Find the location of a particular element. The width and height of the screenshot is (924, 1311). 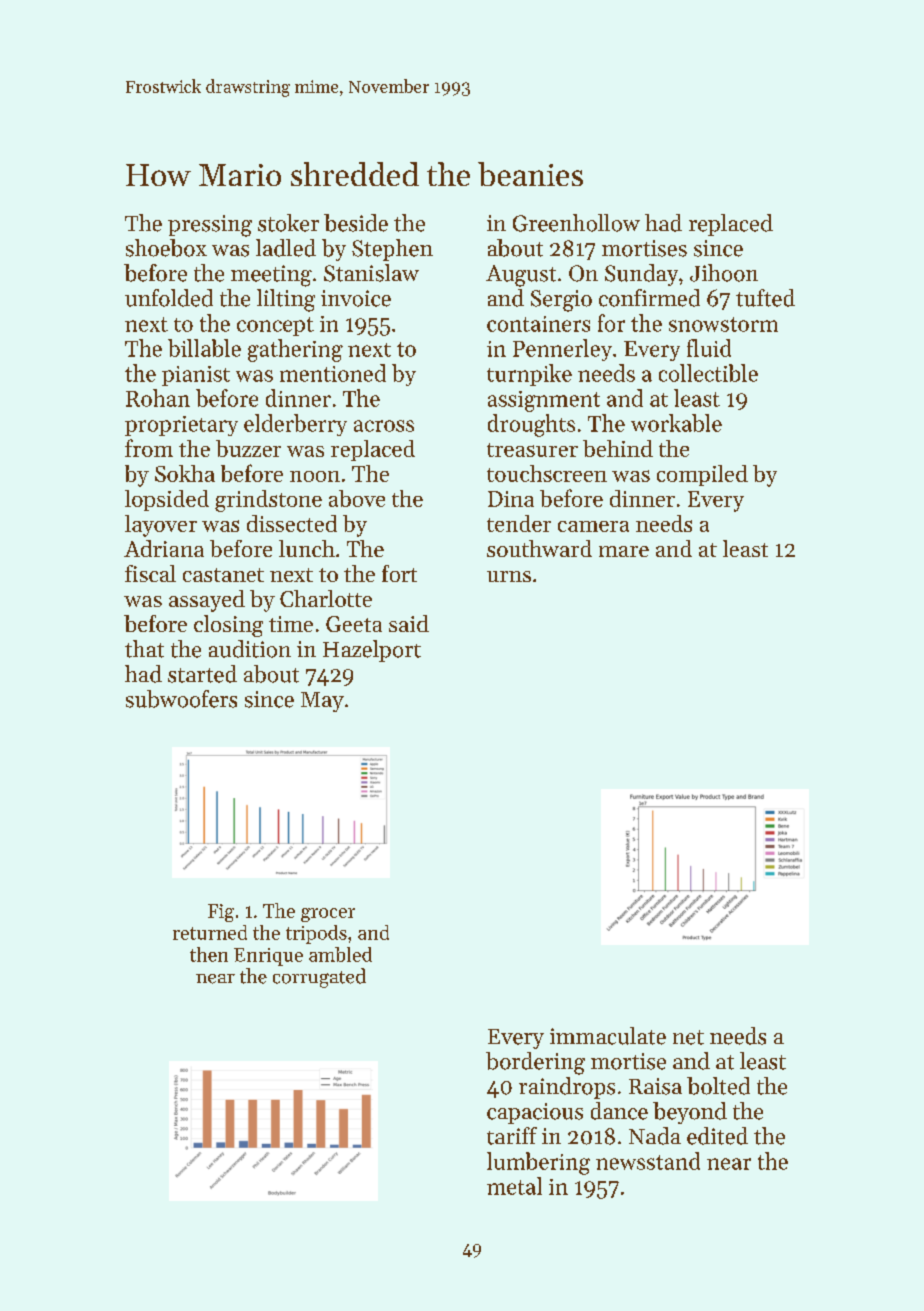

immaculate is located at coordinates (608, 1036).
